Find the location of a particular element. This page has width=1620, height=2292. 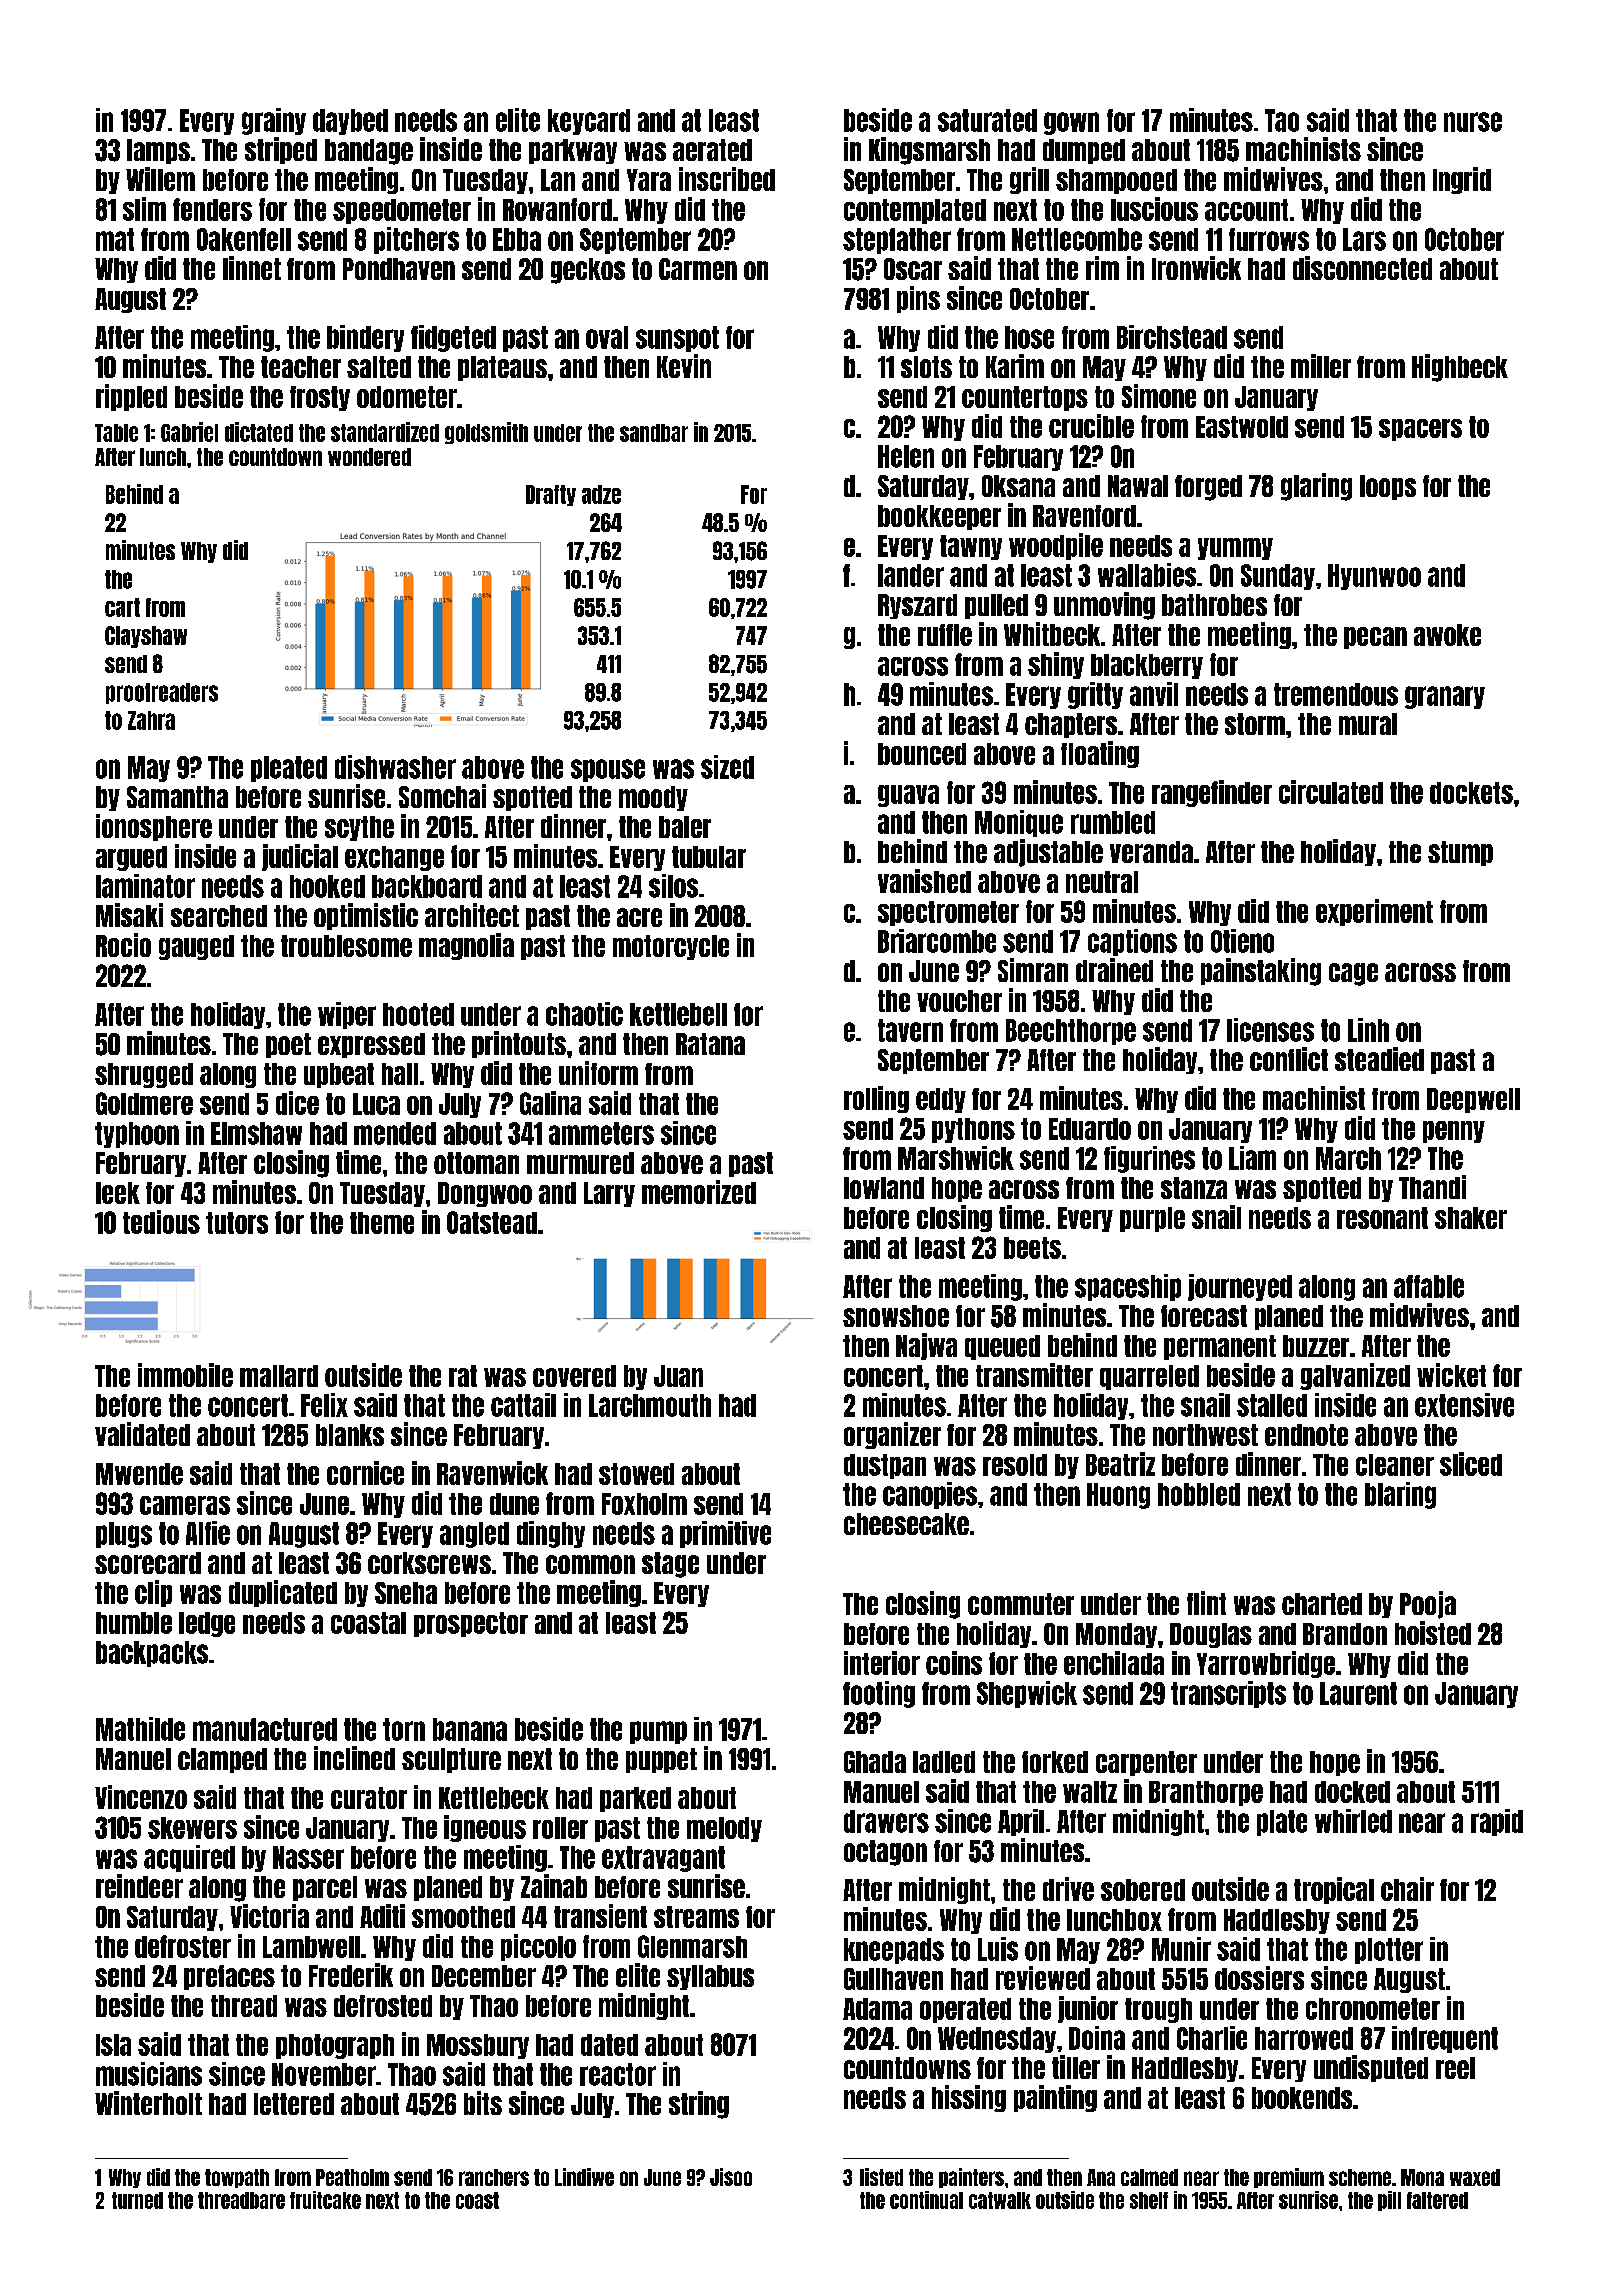

drained is located at coordinates (1114, 970).
